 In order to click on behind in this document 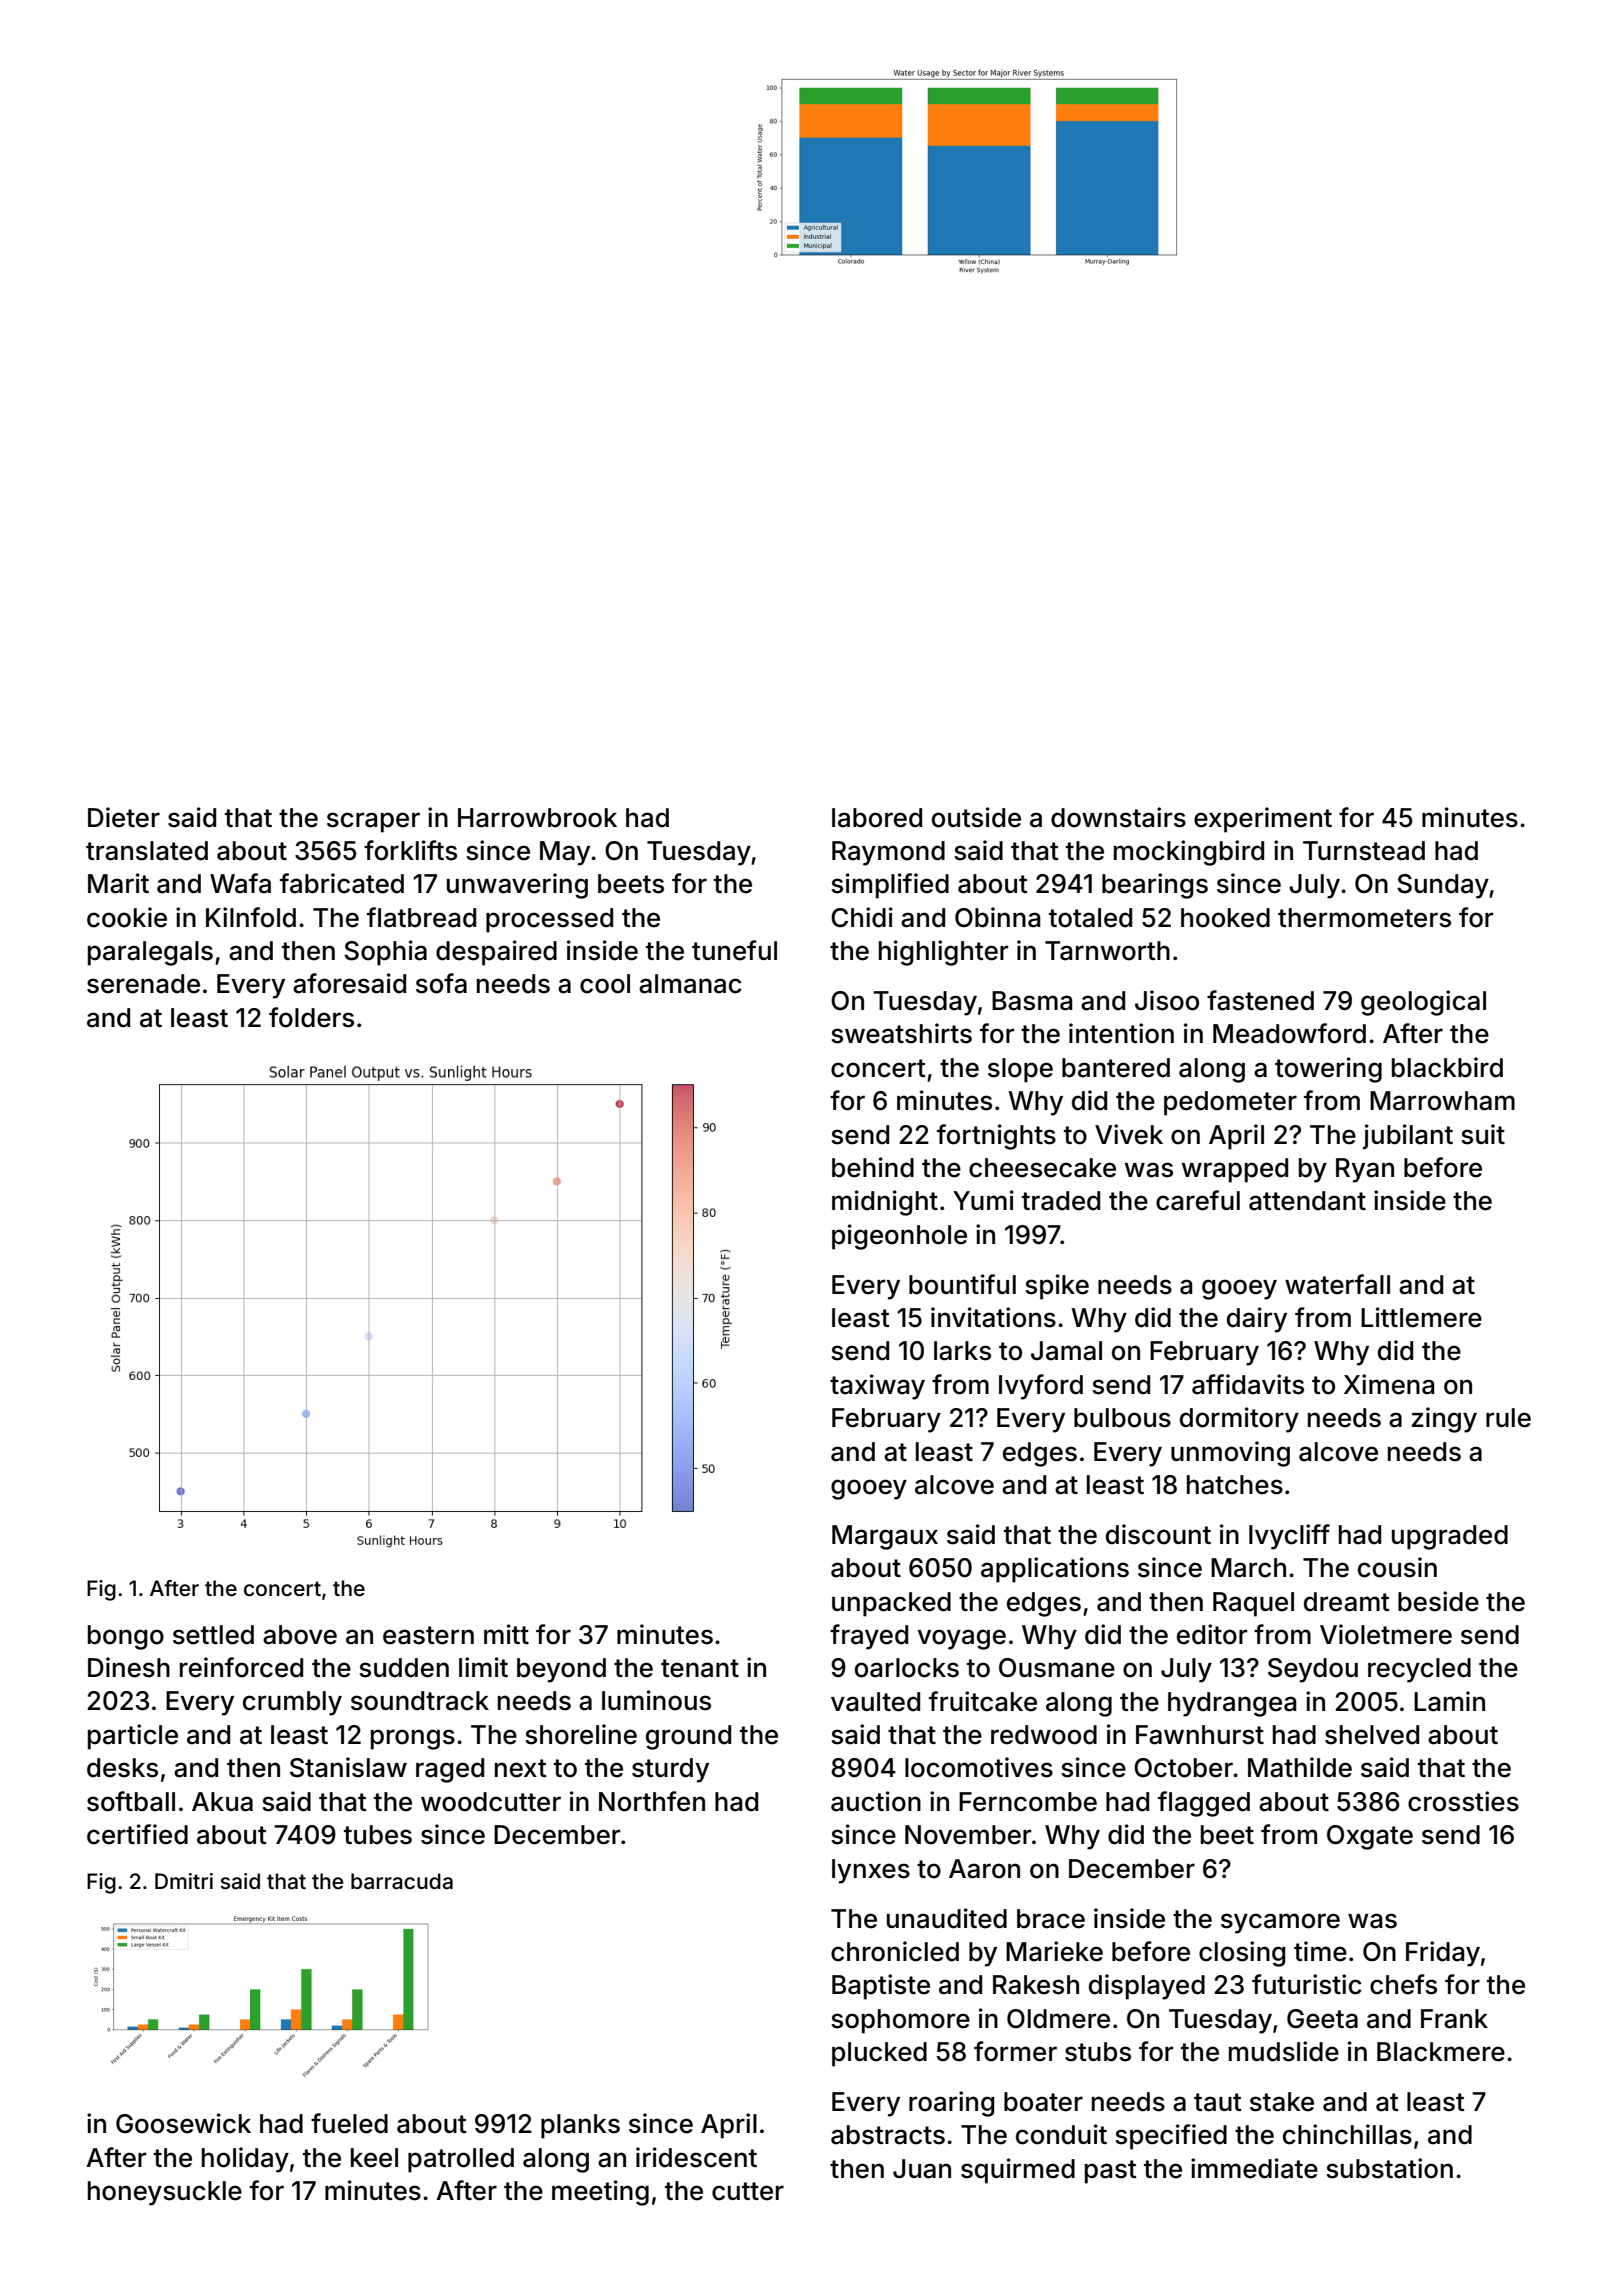, I will do `click(873, 1167)`.
